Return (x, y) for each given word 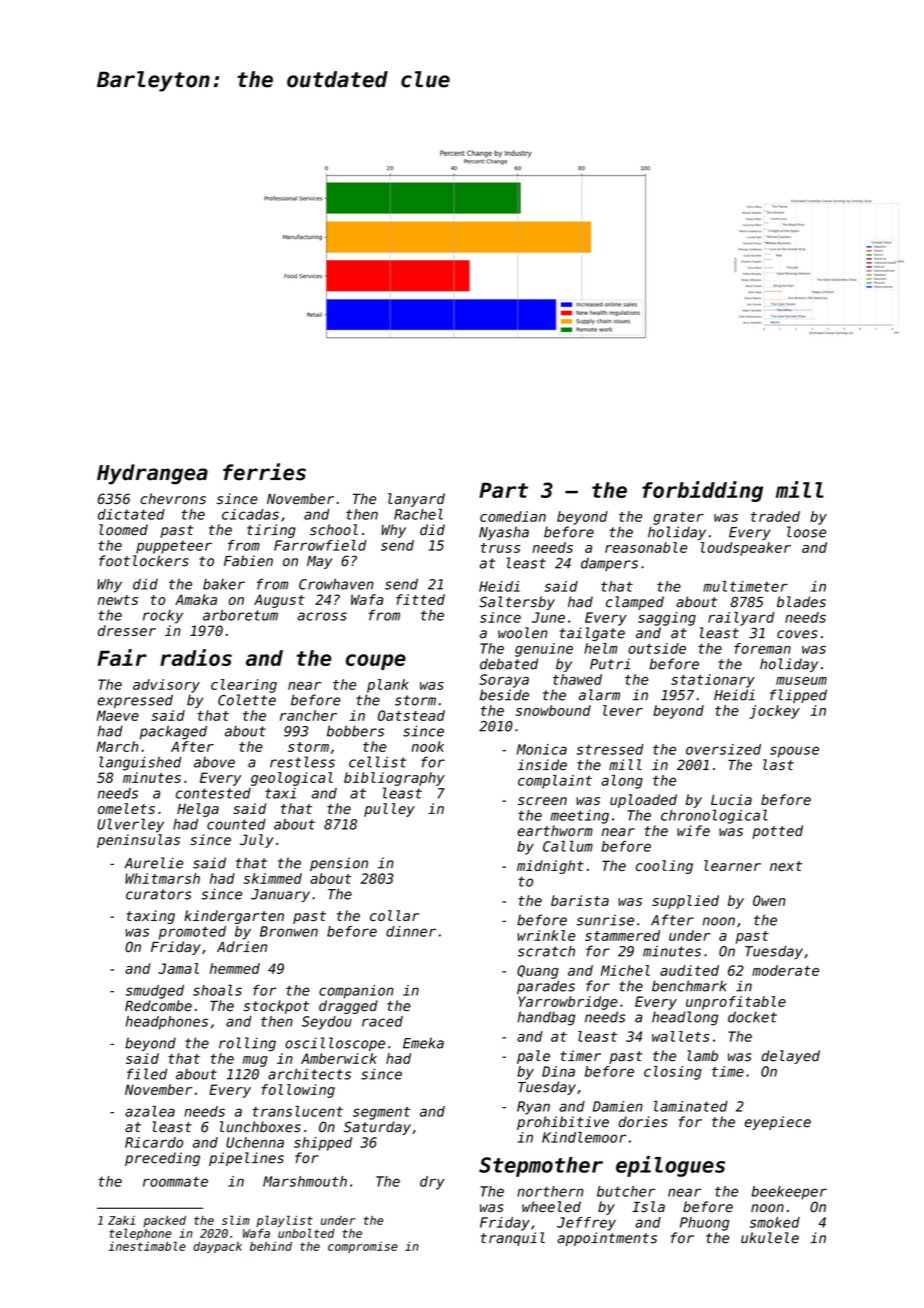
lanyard (416, 500)
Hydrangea (152, 474)
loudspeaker (746, 549)
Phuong (704, 1224)
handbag (546, 1018)
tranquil (513, 1239)
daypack (217, 1247)
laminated (691, 1106)
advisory (166, 686)
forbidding (702, 491)
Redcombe (158, 1006)
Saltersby (517, 603)
